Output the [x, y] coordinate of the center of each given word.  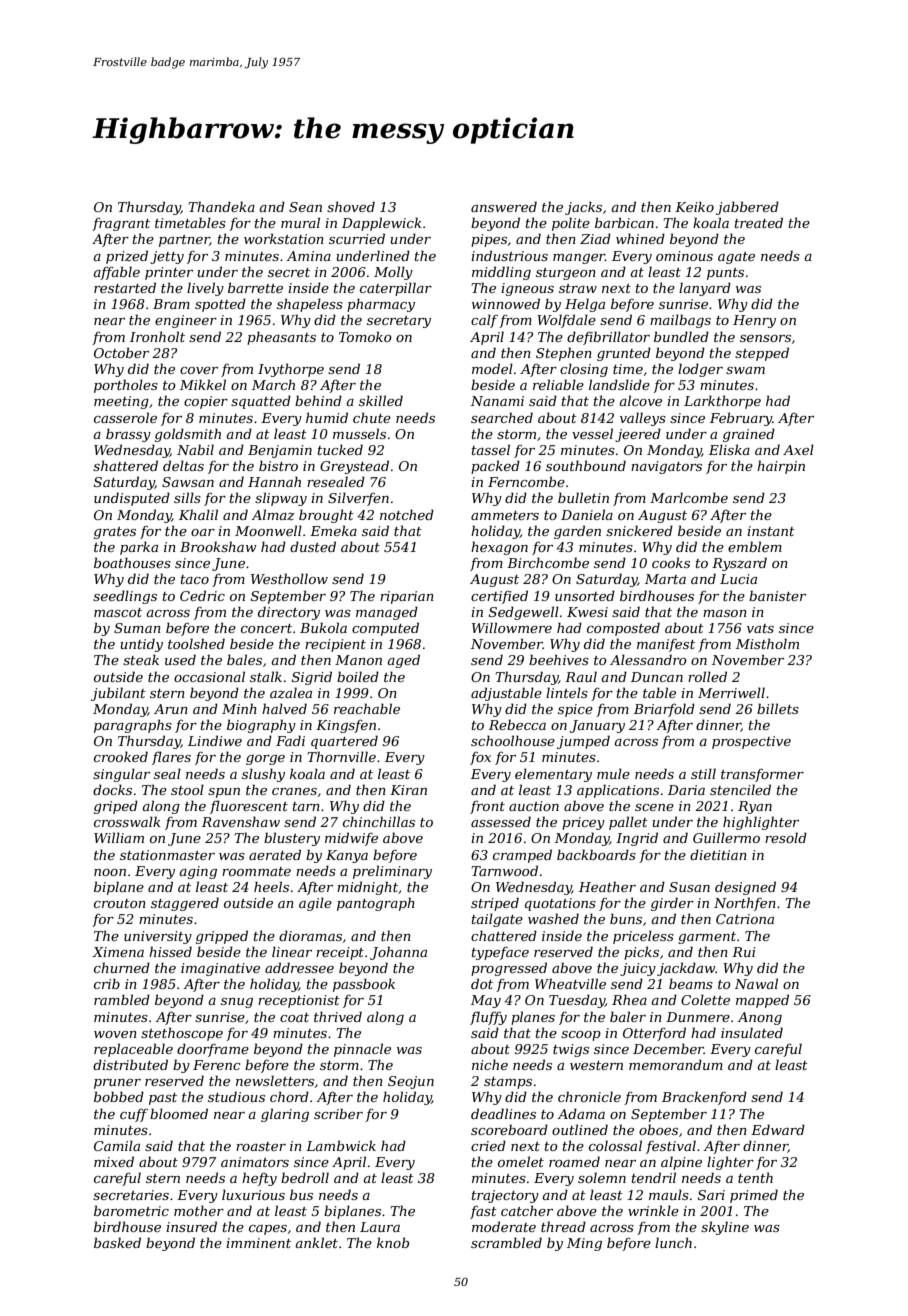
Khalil [198, 514]
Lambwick [341, 1145]
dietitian [718, 854]
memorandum [676, 1064]
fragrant [121, 224]
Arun [171, 709]
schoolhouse [513, 740]
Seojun [411, 1082]
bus [301, 1194]
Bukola [323, 627]
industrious [509, 255]
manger [579, 259]
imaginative [220, 969]
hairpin [781, 467]
